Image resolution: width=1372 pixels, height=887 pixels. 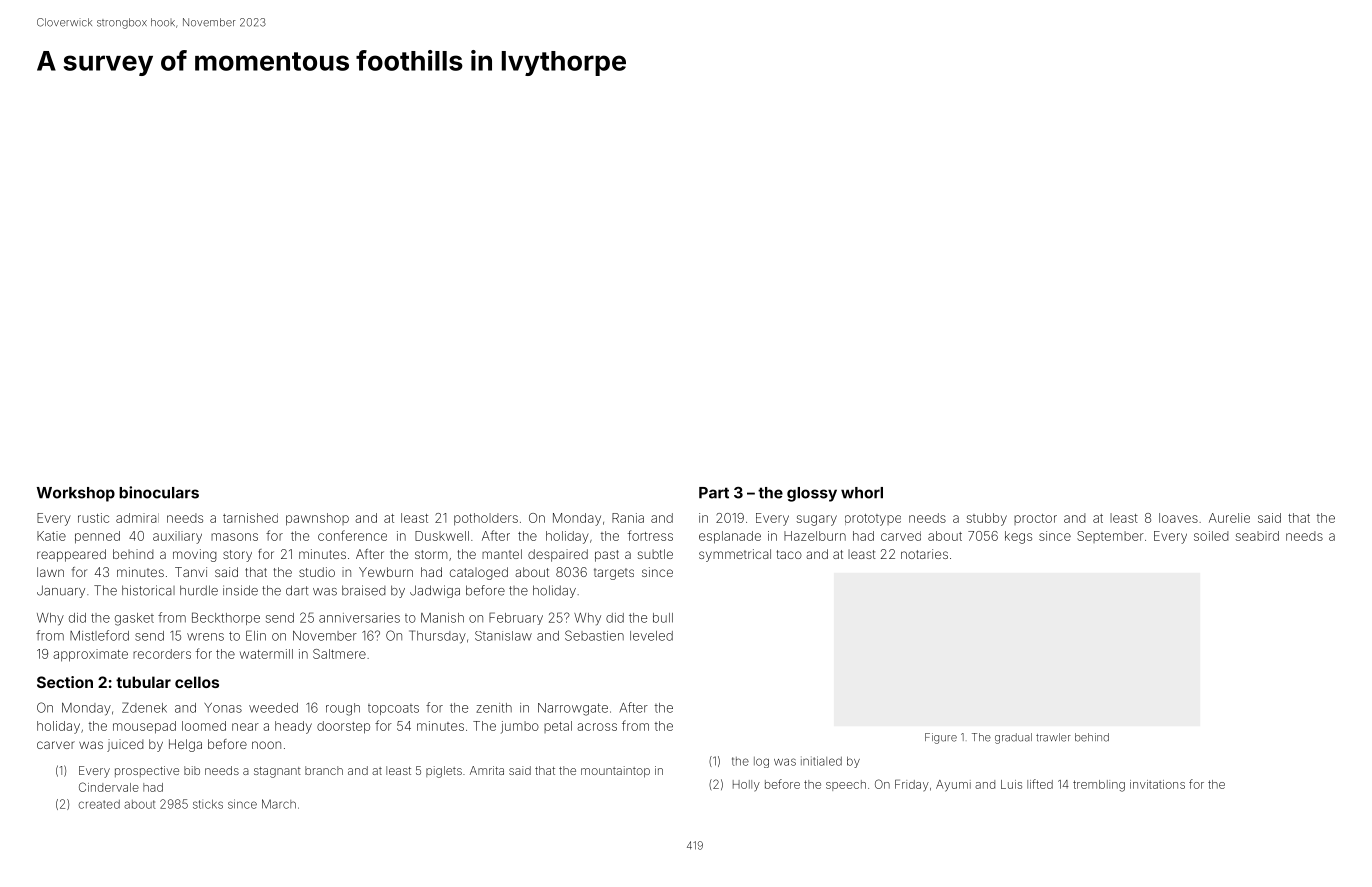 What do you see at coordinates (651, 636) in the screenshot?
I see `leveled` at bounding box center [651, 636].
